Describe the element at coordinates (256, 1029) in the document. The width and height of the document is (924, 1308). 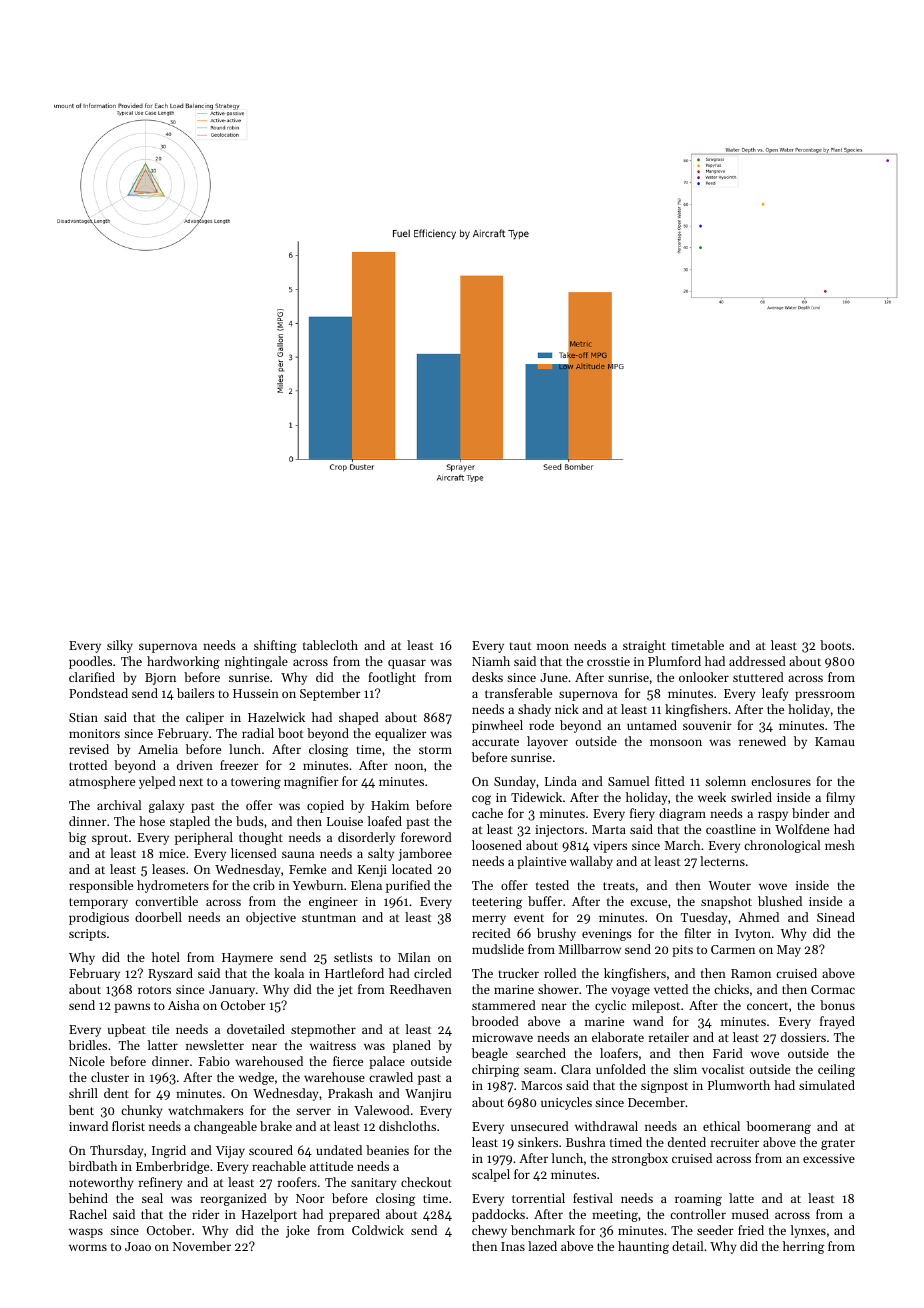
I see `dovetailed` at that location.
